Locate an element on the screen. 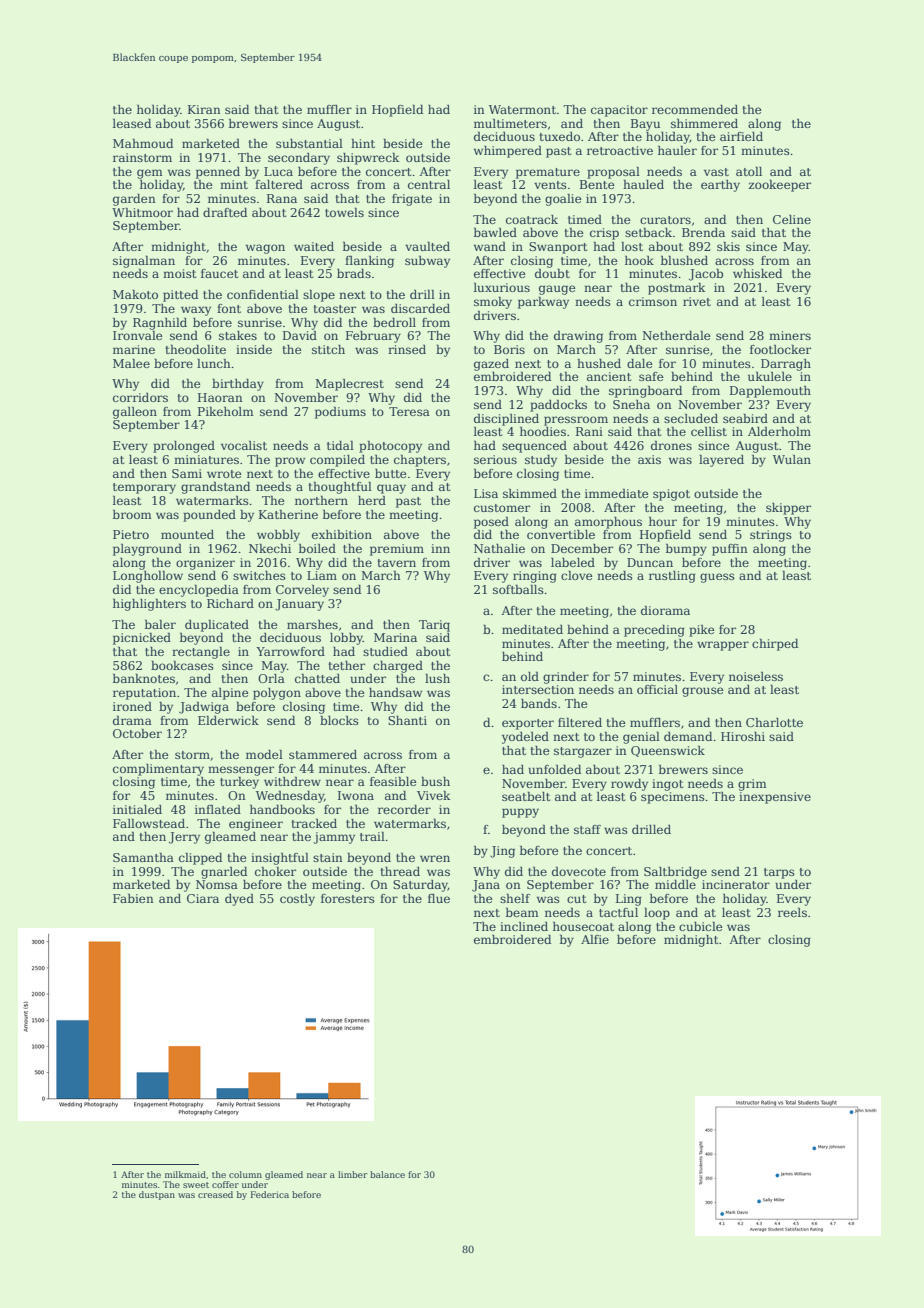 The height and width of the screenshot is (1308, 924). duplicated is located at coordinates (217, 625).
